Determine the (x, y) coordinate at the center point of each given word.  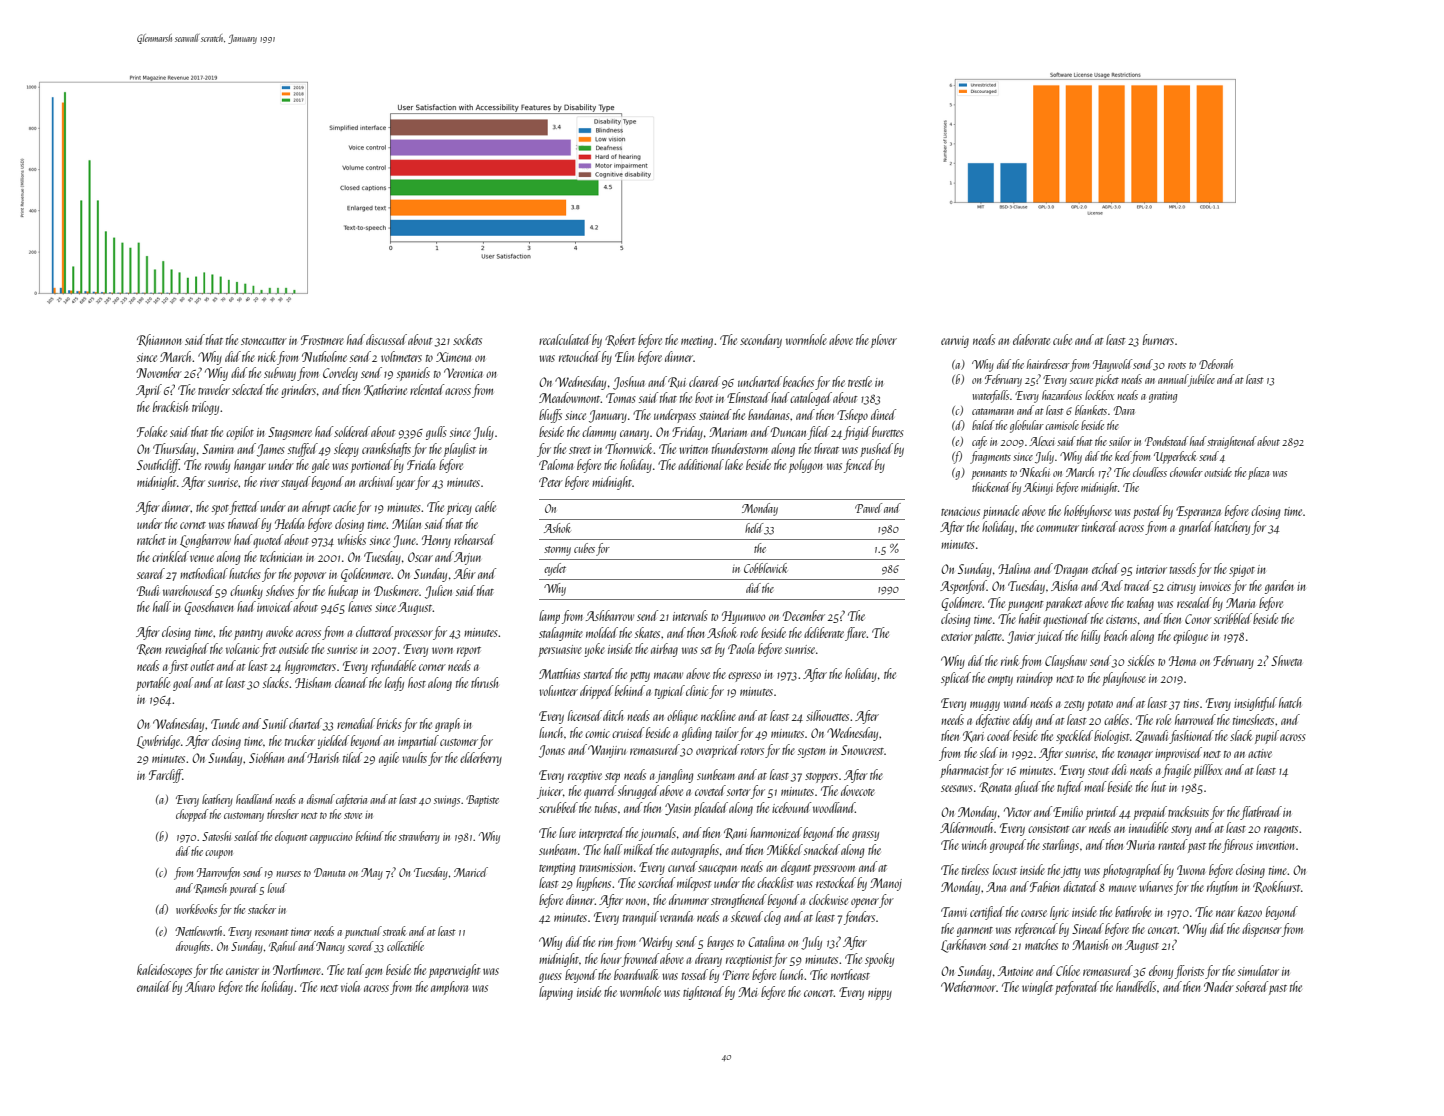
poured (243, 889)
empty (1000, 681)
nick (267, 356)
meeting (697, 342)
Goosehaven (208, 608)
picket (1107, 380)
